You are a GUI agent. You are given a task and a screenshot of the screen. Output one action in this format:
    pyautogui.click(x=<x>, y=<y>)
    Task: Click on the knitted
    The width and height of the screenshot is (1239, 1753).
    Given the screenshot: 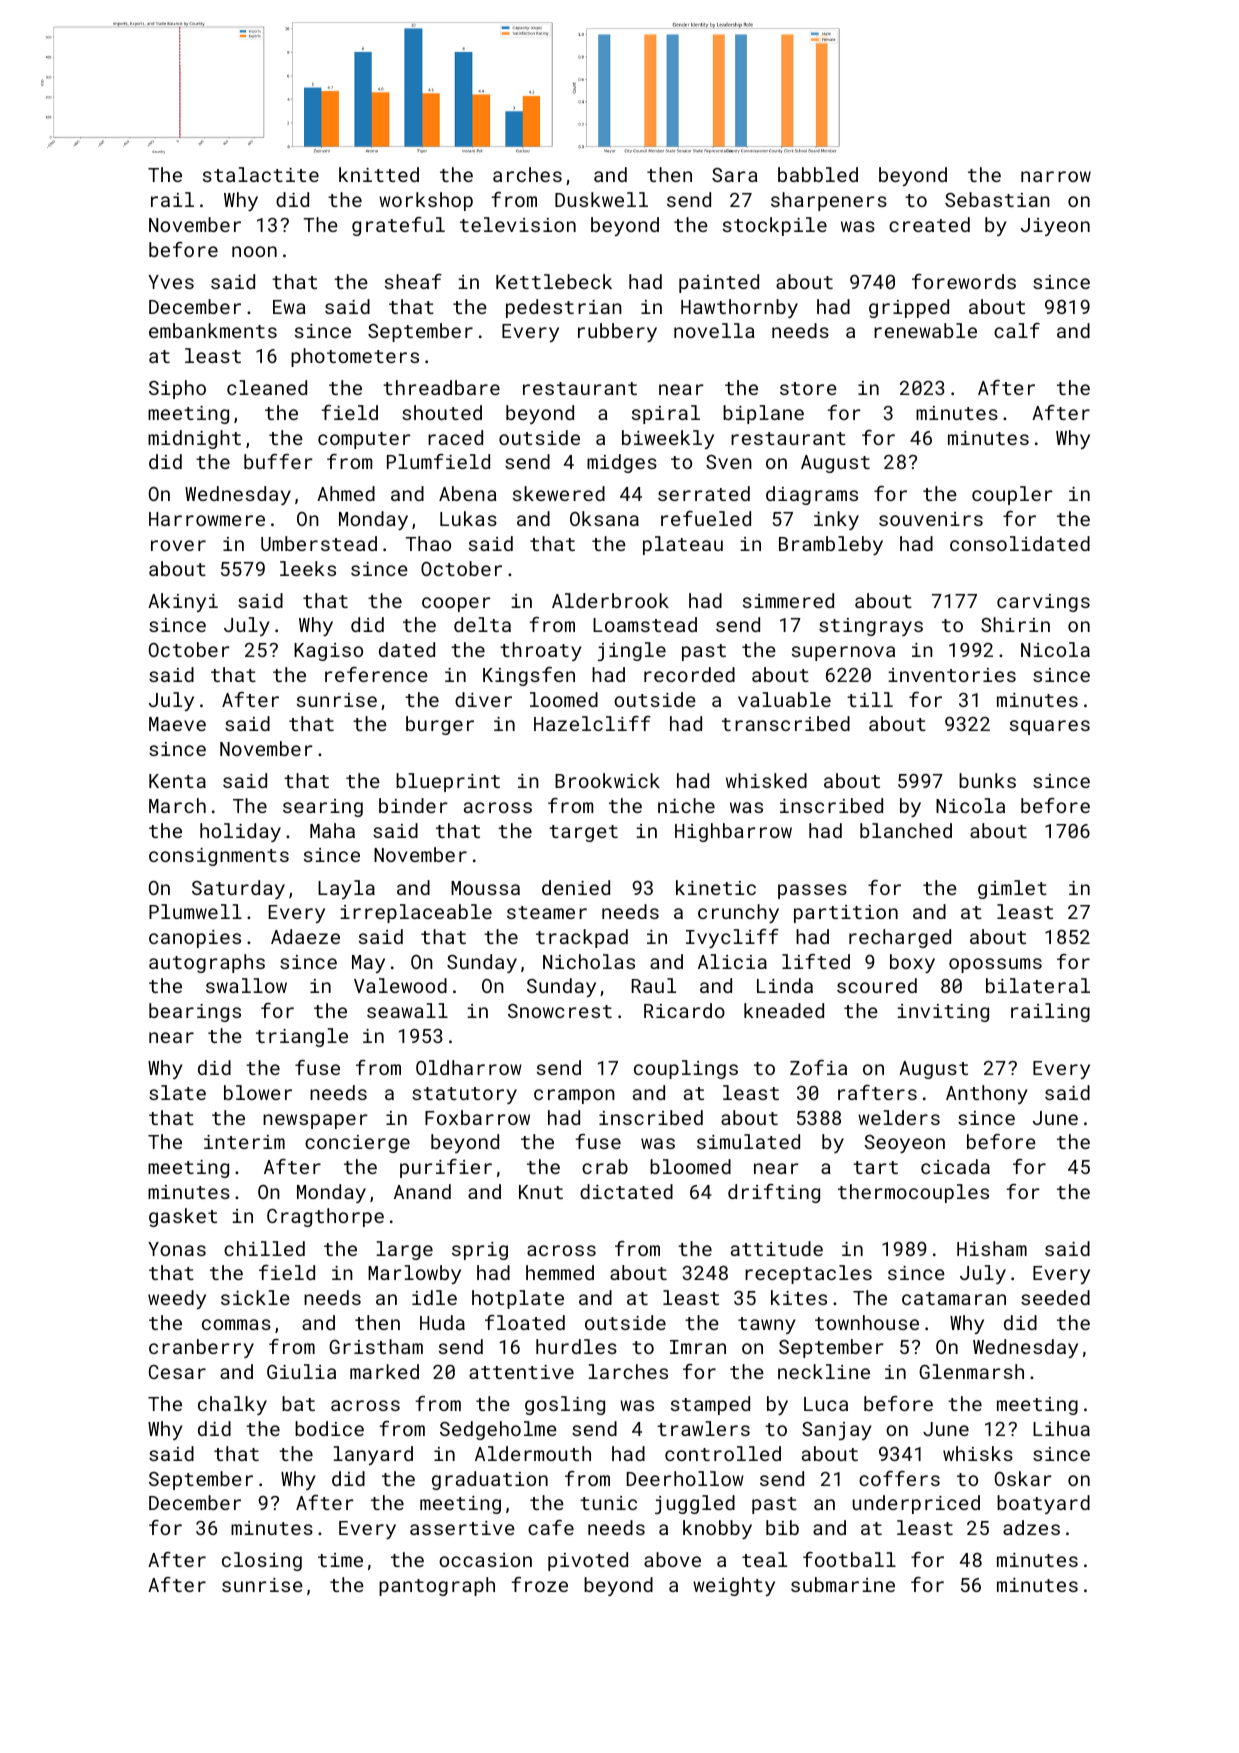 What is the action you would take?
    pyautogui.click(x=379, y=174)
